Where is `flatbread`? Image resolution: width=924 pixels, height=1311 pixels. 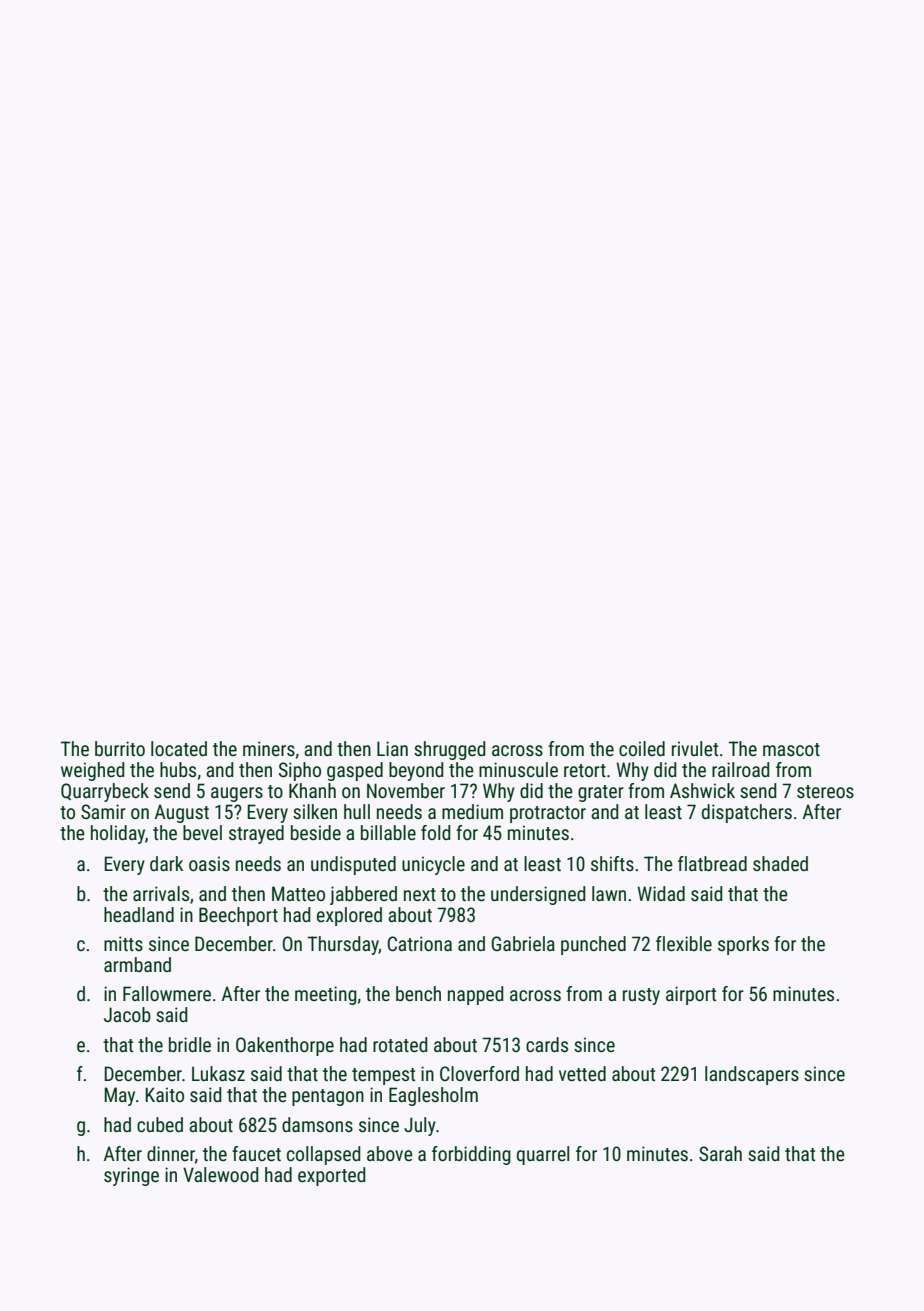 flatbread is located at coordinates (712, 863).
